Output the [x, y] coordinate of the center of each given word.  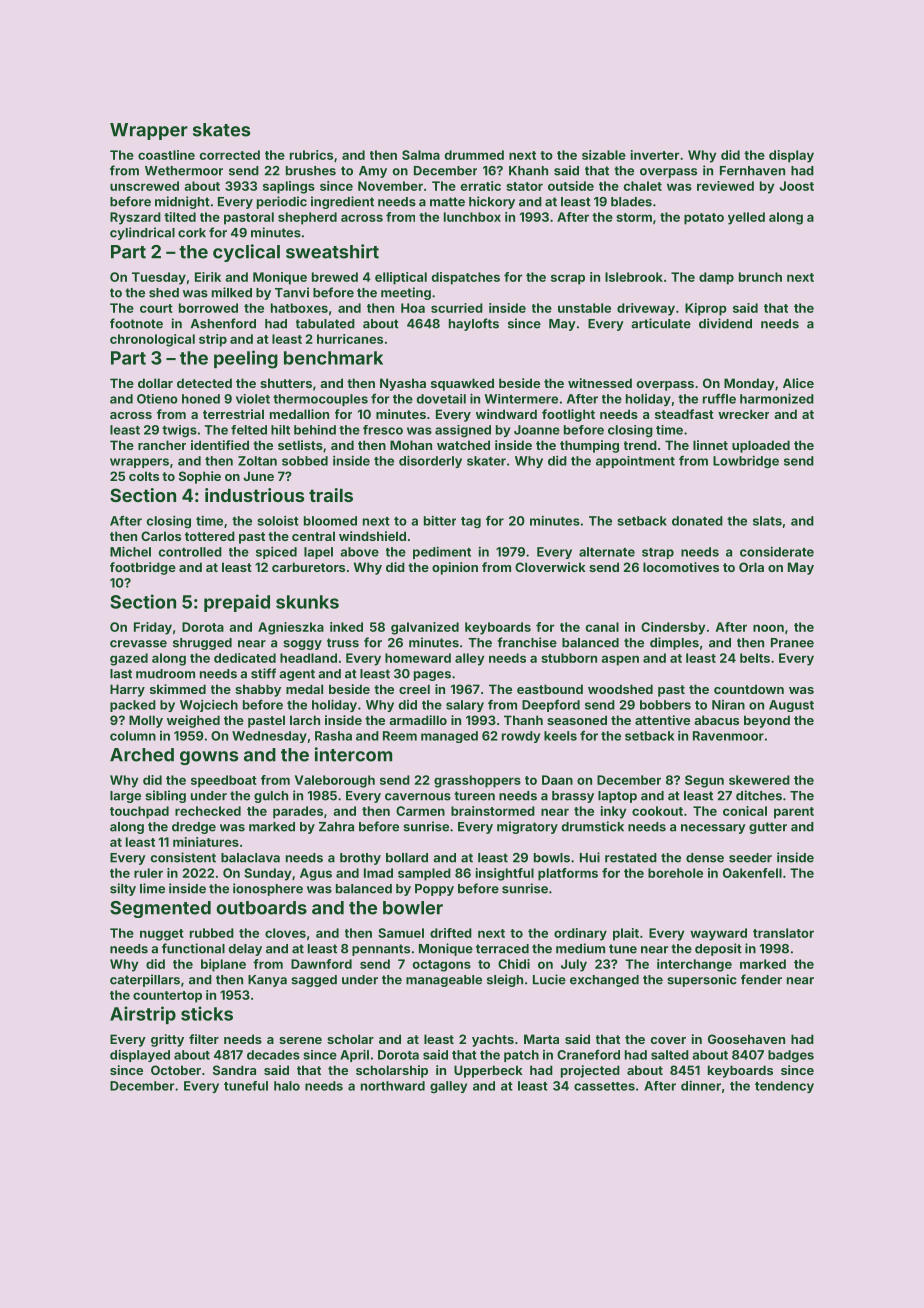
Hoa [413, 308]
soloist [278, 520]
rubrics [311, 155]
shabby [258, 690]
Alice [798, 383]
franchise [527, 642]
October [176, 1070]
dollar [155, 383]
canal [602, 627]
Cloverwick [550, 567]
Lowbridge [746, 462]
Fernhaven [752, 171]
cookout [657, 811]
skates [221, 130]
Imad [378, 873]
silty [123, 889]
